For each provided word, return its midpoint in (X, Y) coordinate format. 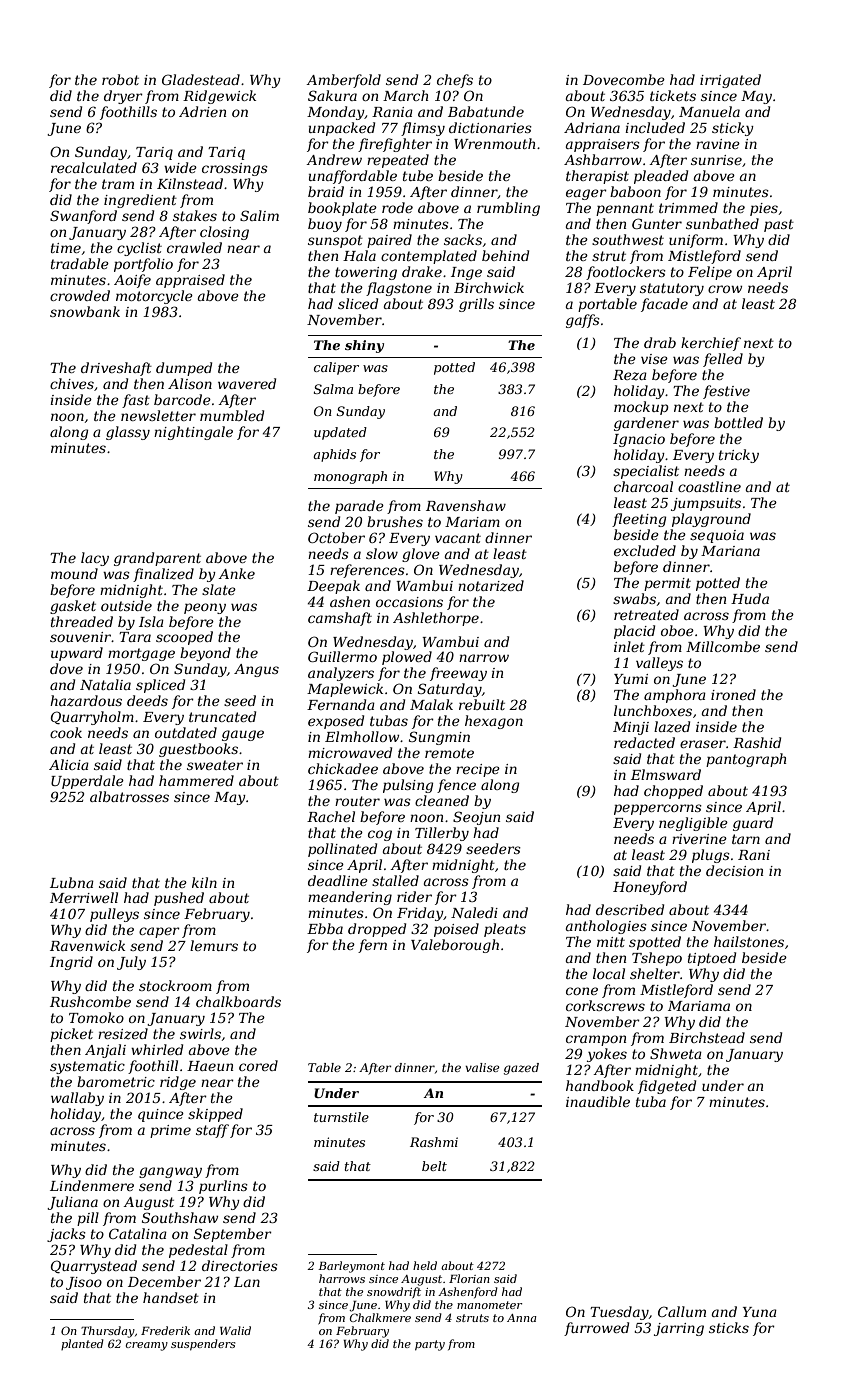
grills (476, 305)
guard (753, 824)
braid (326, 191)
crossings (235, 169)
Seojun (476, 818)
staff (212, 1131)
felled (723, 360)
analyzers (341, 674)
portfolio (143, 265)
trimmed (688, 207)
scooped (184, 638)
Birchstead (707, 1037)
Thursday (108, 1332)
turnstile (341, 1117)
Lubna (72, 882)
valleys (659, 664)
